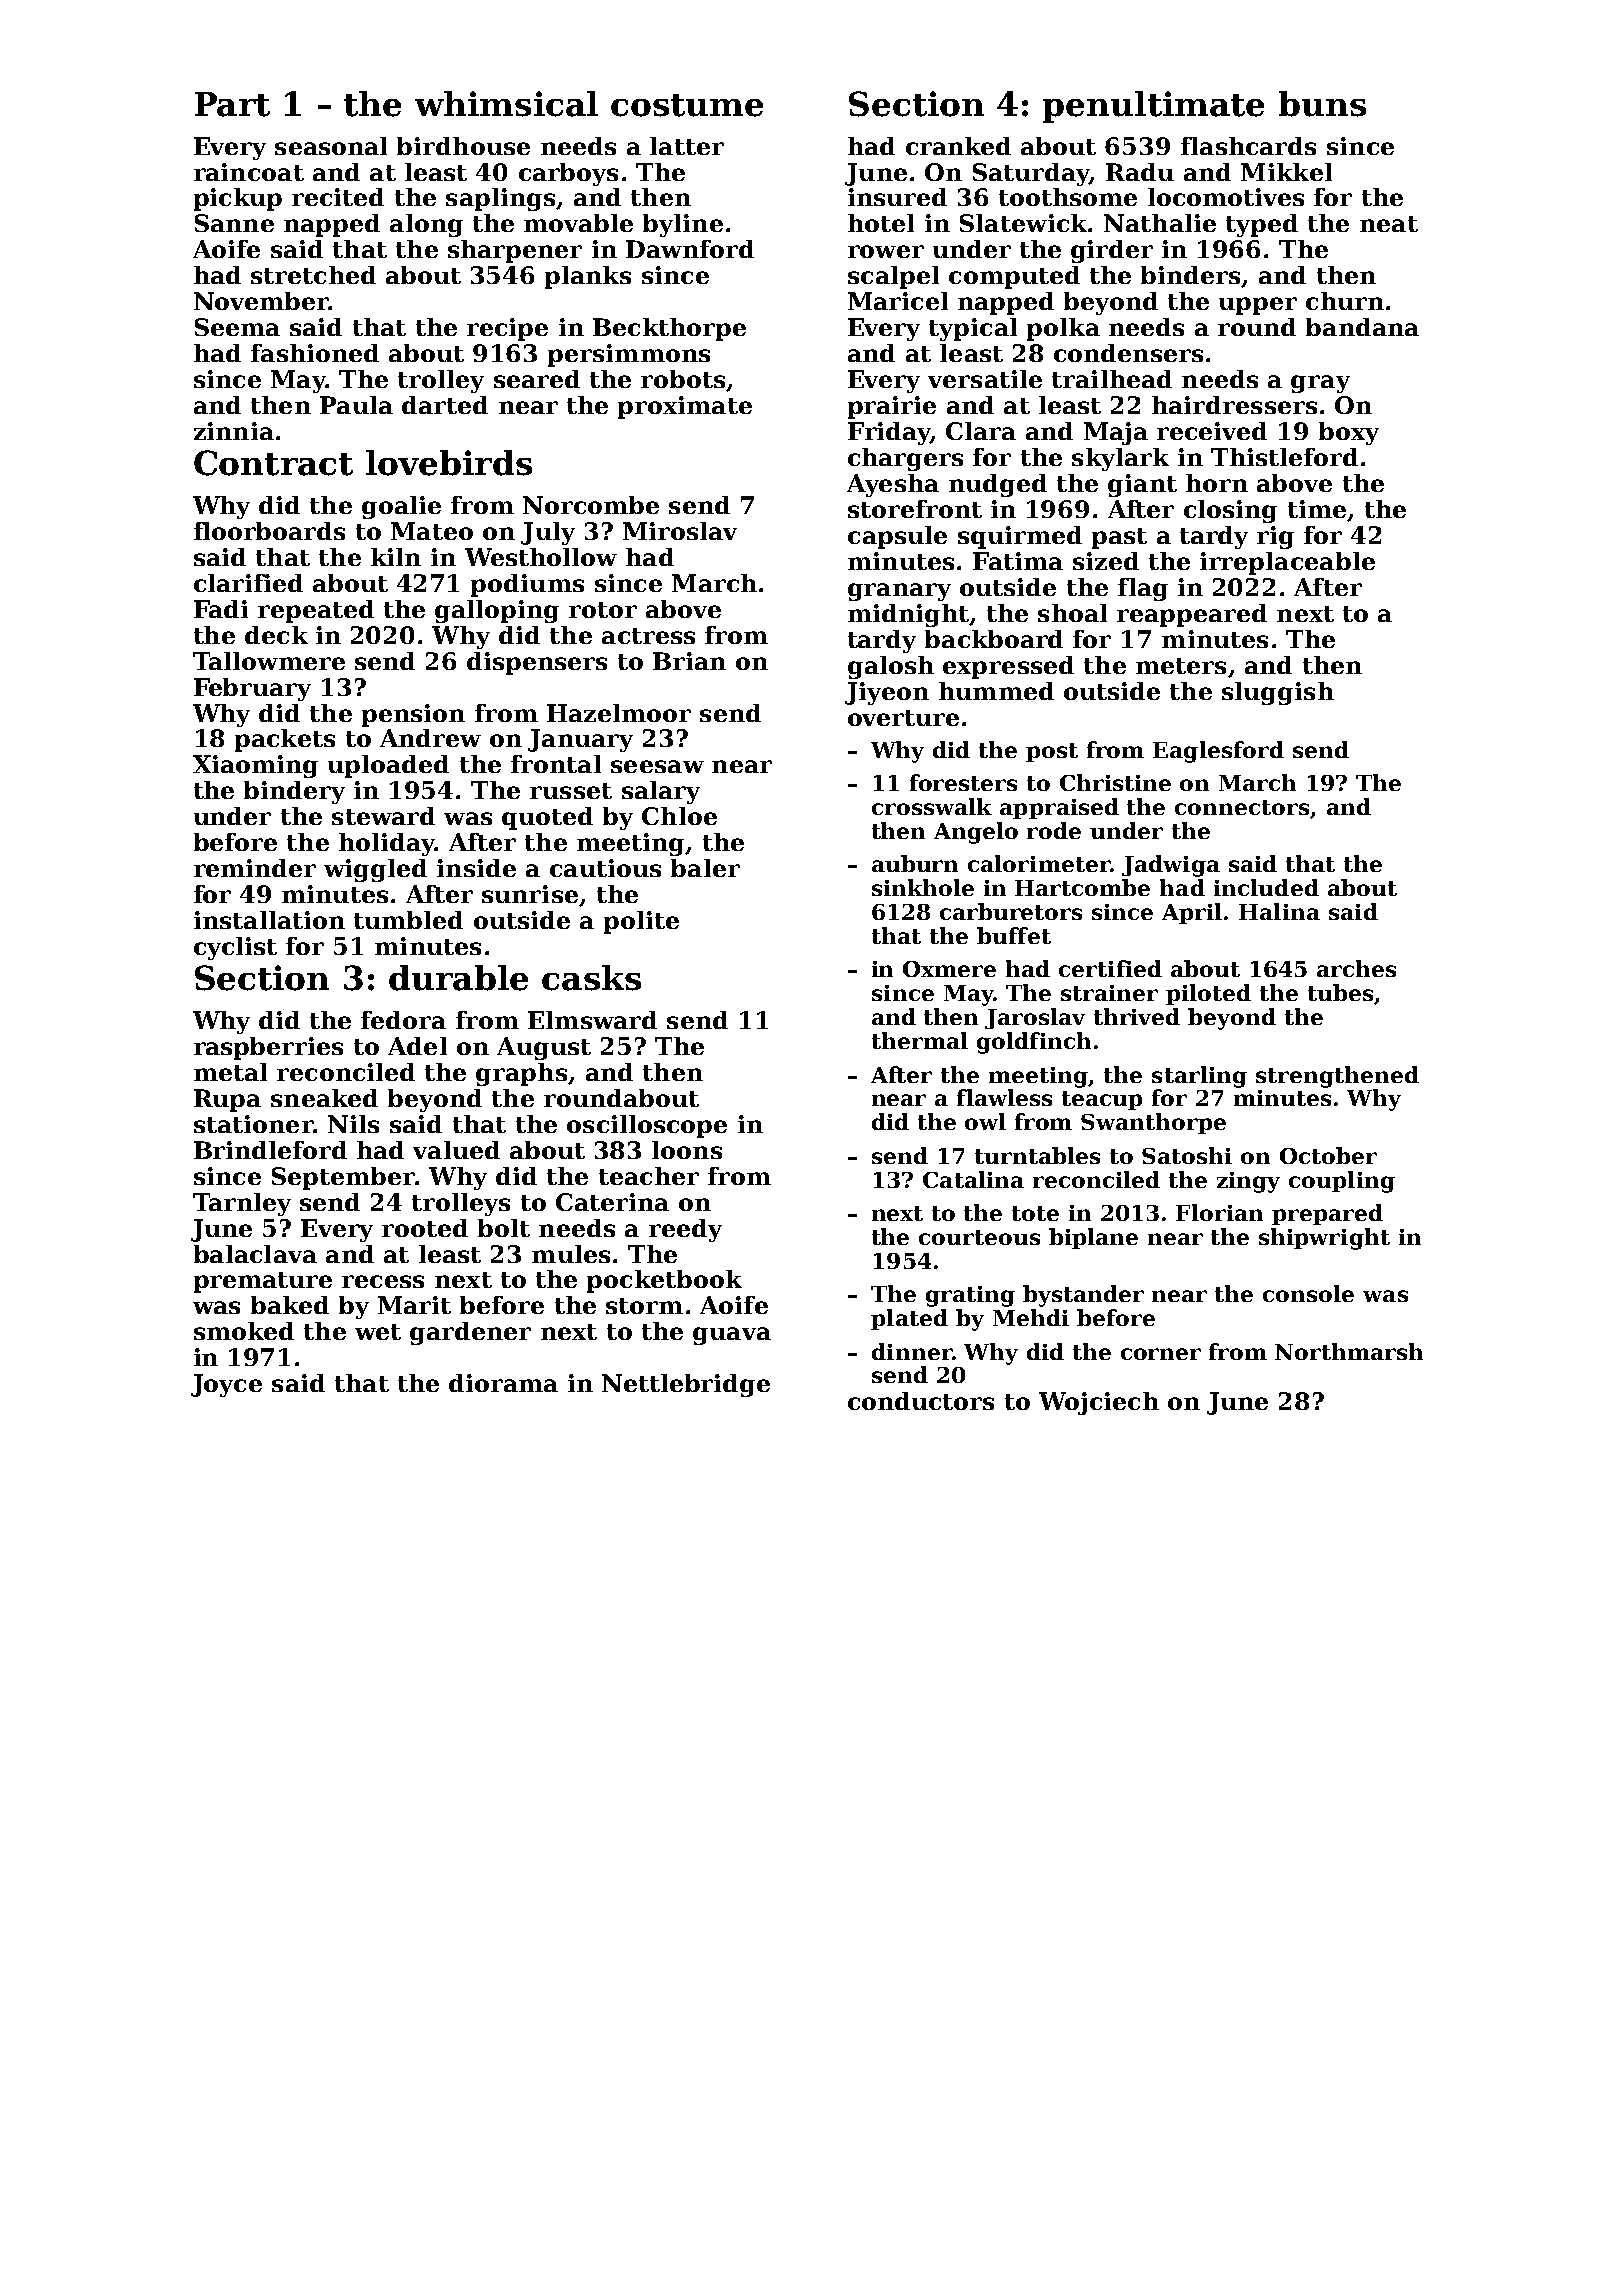  What do you see at coordinates (648, 636) in the image?
I see `actress` at bounding box center [648, 636].
